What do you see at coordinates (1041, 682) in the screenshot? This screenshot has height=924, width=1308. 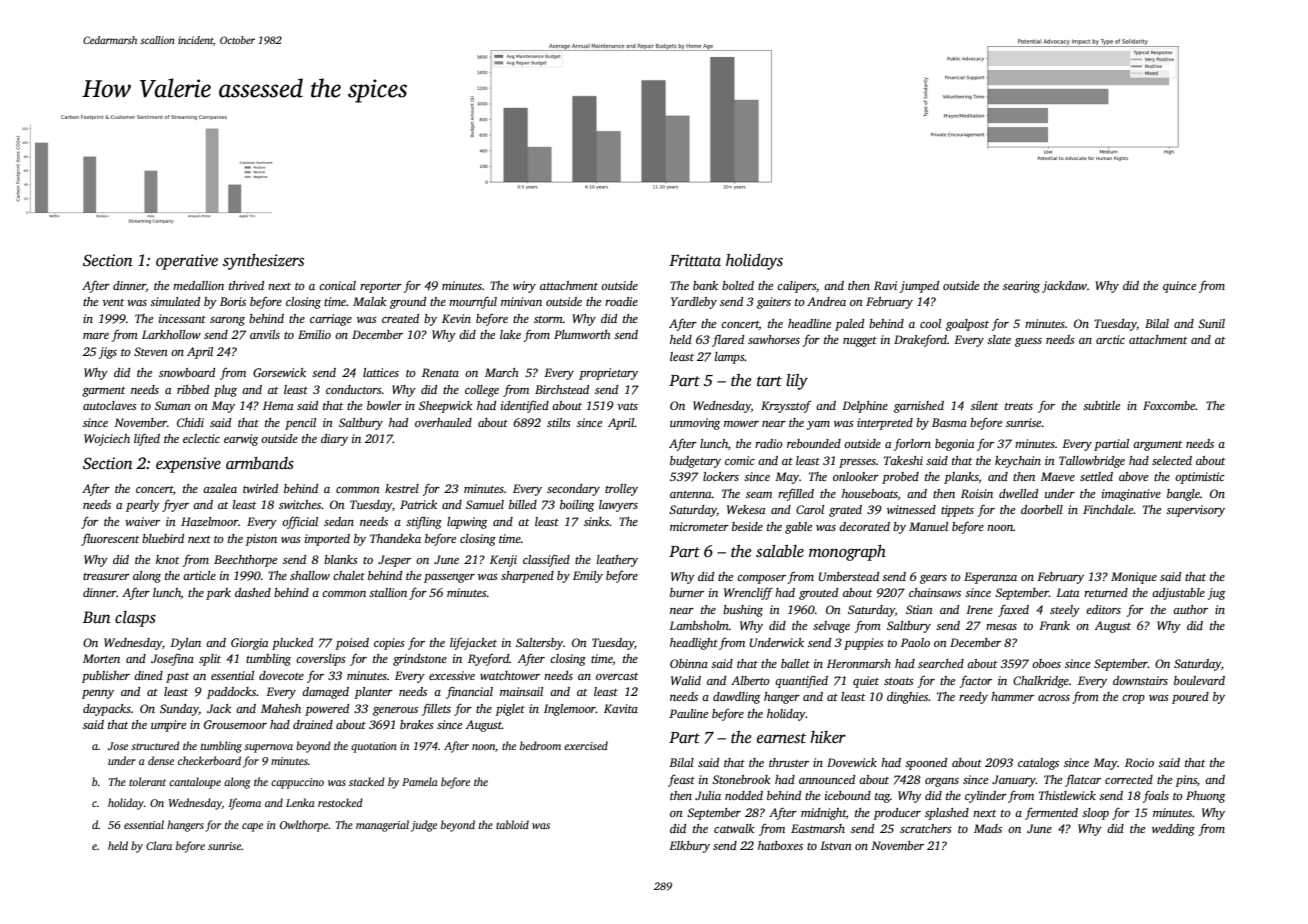 I see `Chalkridge` at bounding box center [1041, 682].
